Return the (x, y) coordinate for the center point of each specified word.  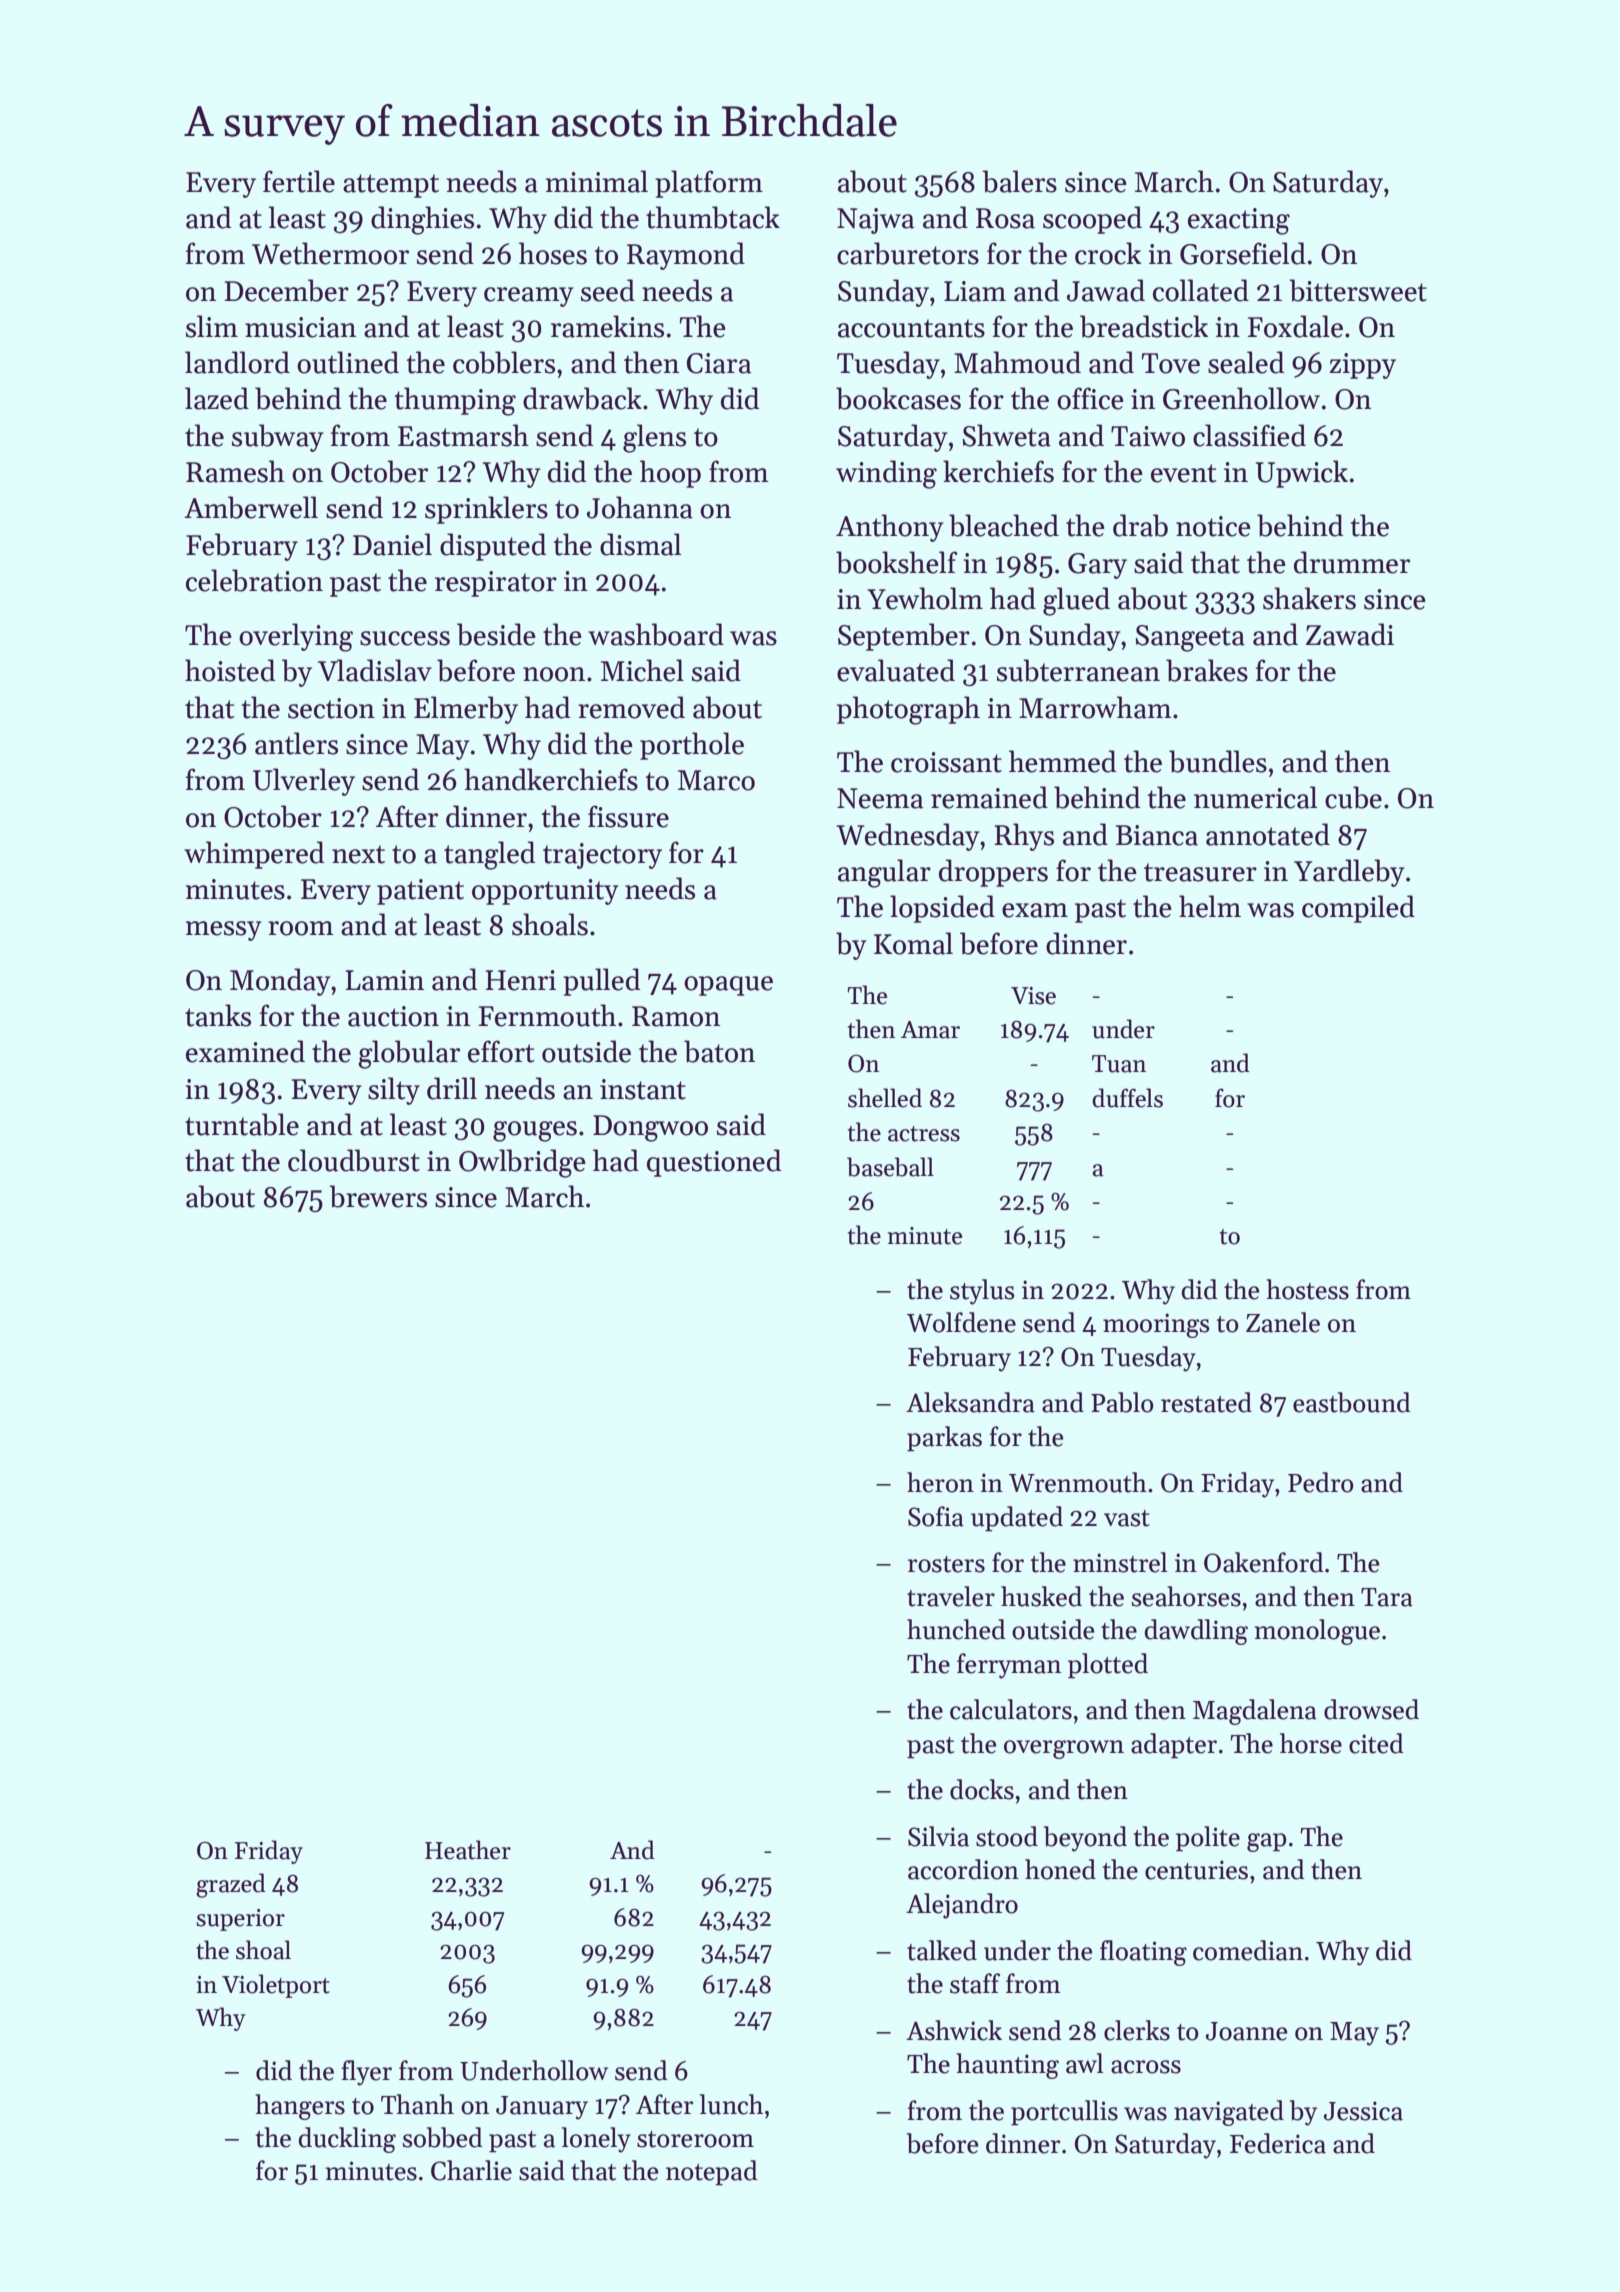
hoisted (230, 670)
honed (1060, 1869)
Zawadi (1350, 634)
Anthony (890, 528)
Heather (468, 1850)
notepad (712, 2173)
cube (1353, 797)
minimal (597, 181)
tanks (218, 1015)
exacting (1239, 221)
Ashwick (954, 2030)
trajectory (602, 856)
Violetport (276, 1986)
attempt (391, 186)
